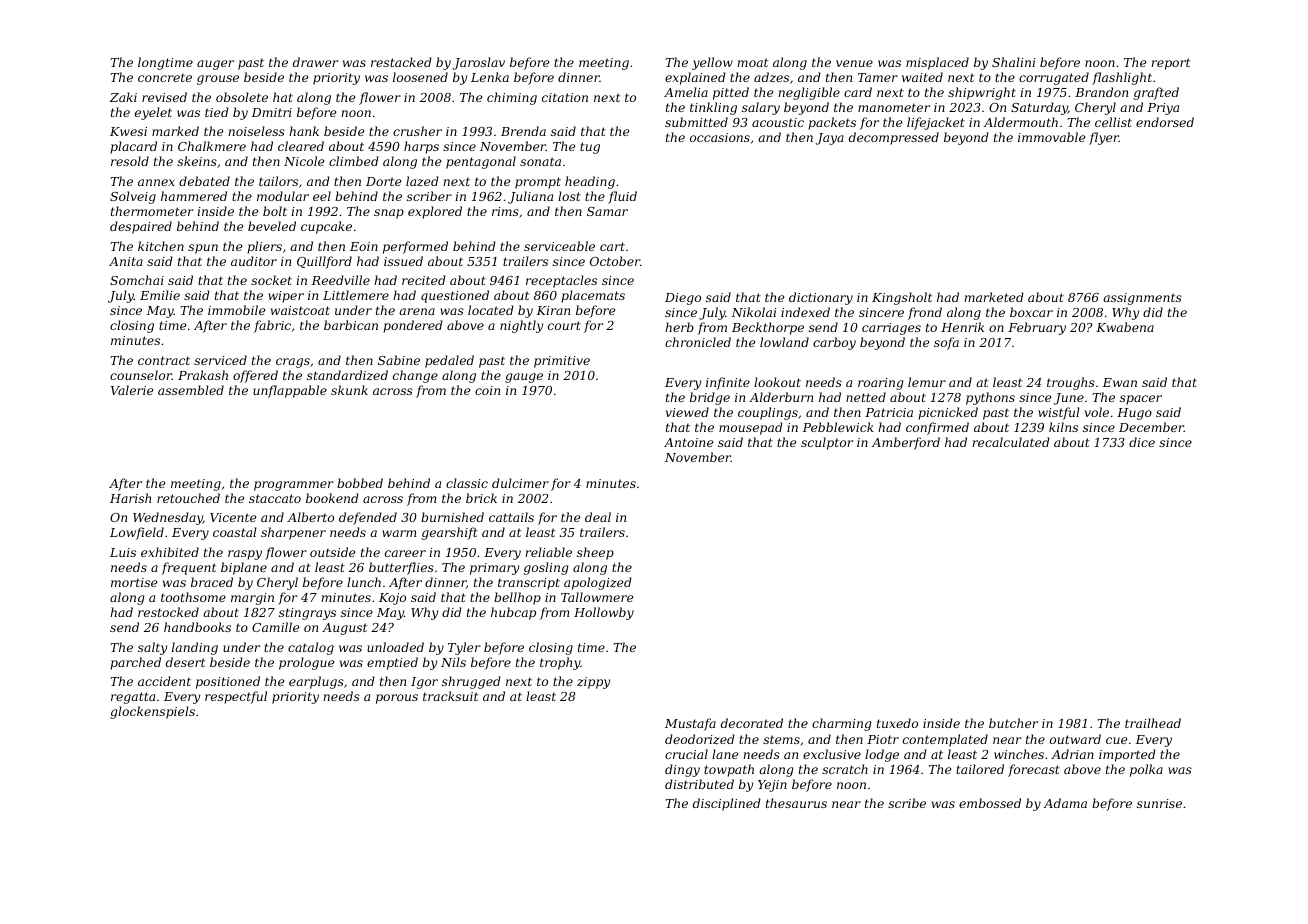 The image size is (1308, 924). What do you see at coordinates (752, 723) in the page?
I see `decorated` at bounding box center [752, 723].
